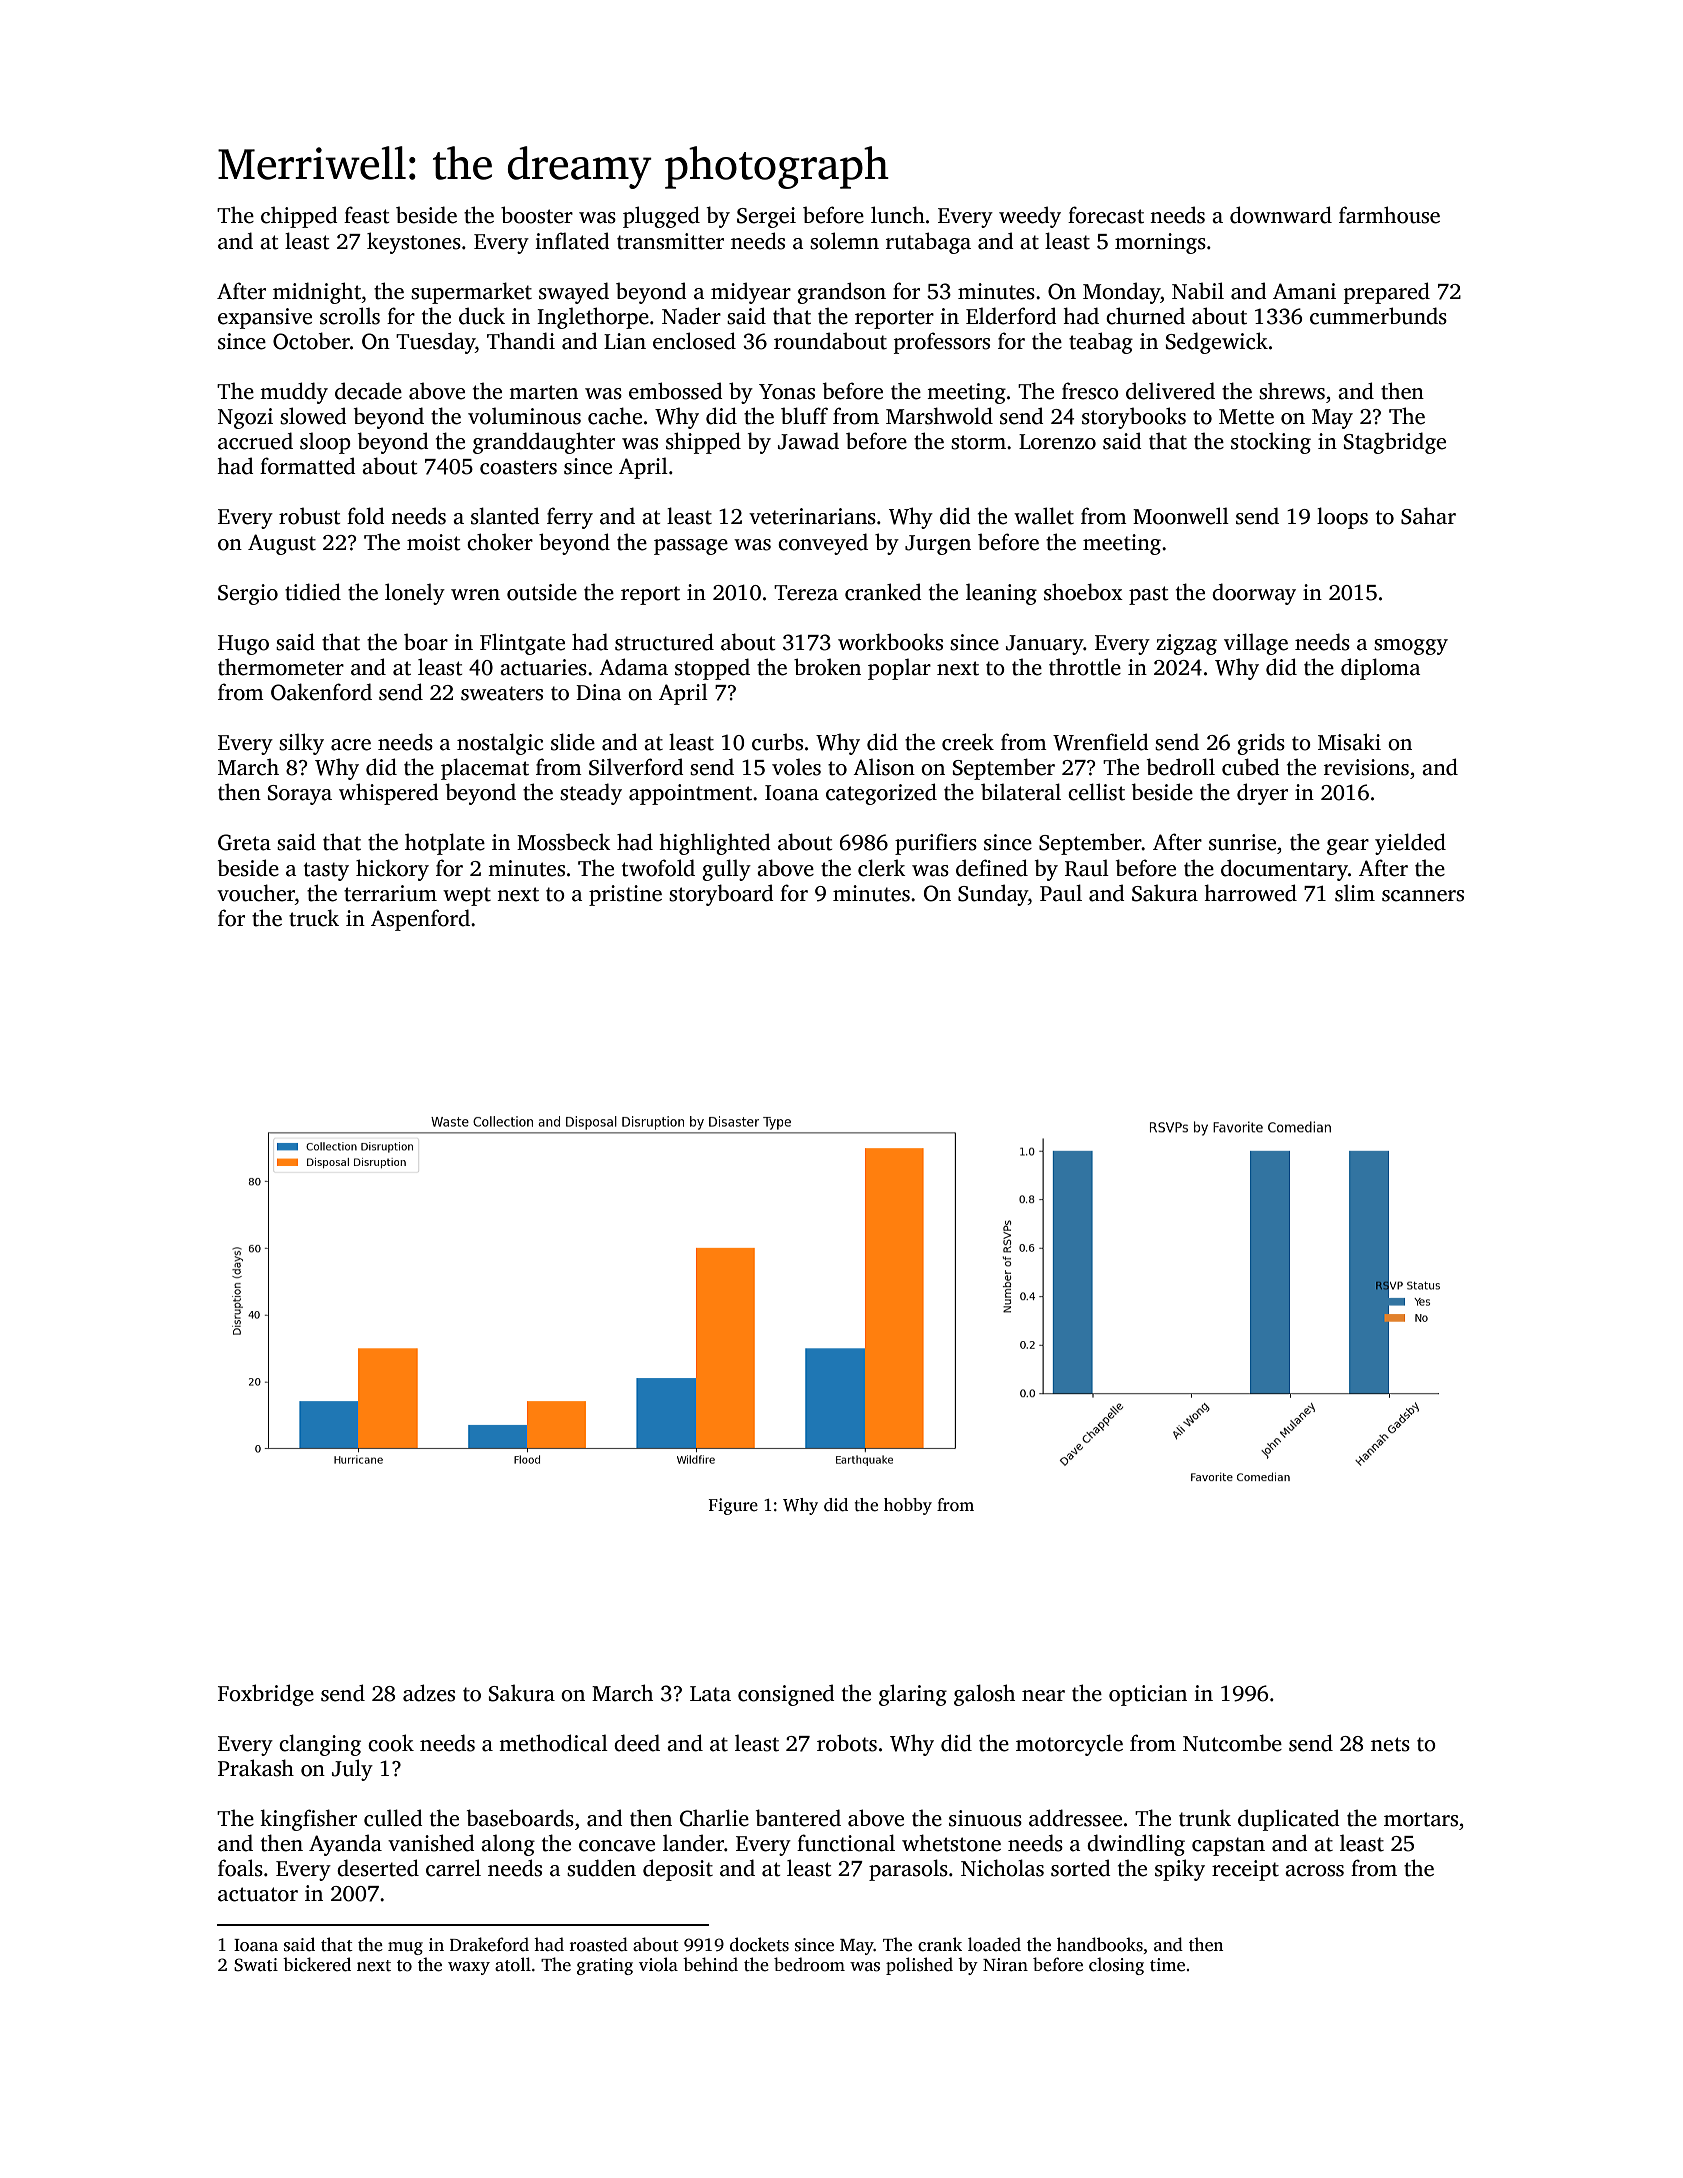 The height and width of the screenshot is (2178, 1683). Describe the element at coordinates (908, 1870) in the screenshot. I see `parasols` at that location.
